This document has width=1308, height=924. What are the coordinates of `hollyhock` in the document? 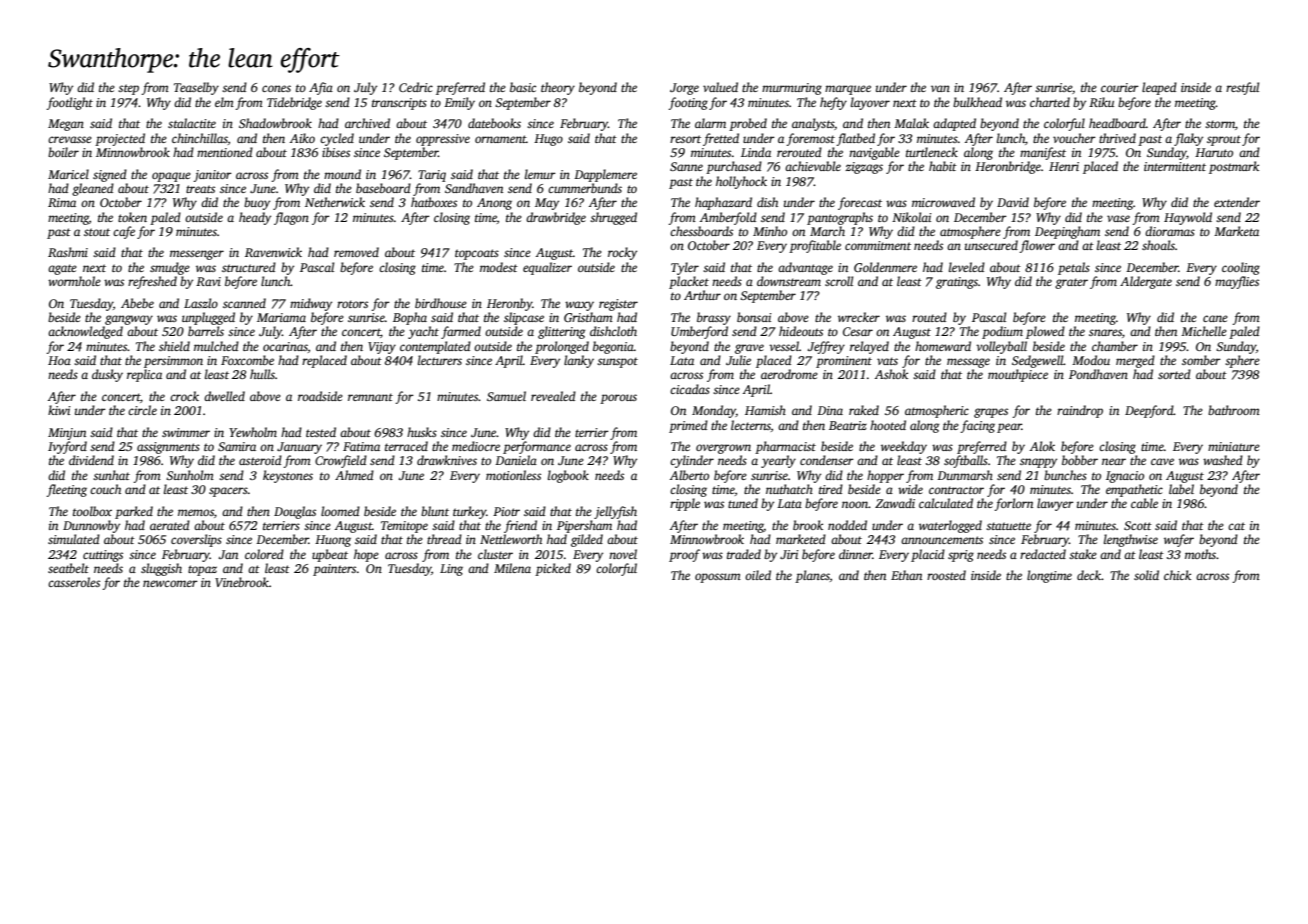 It's located at (741, 182).
